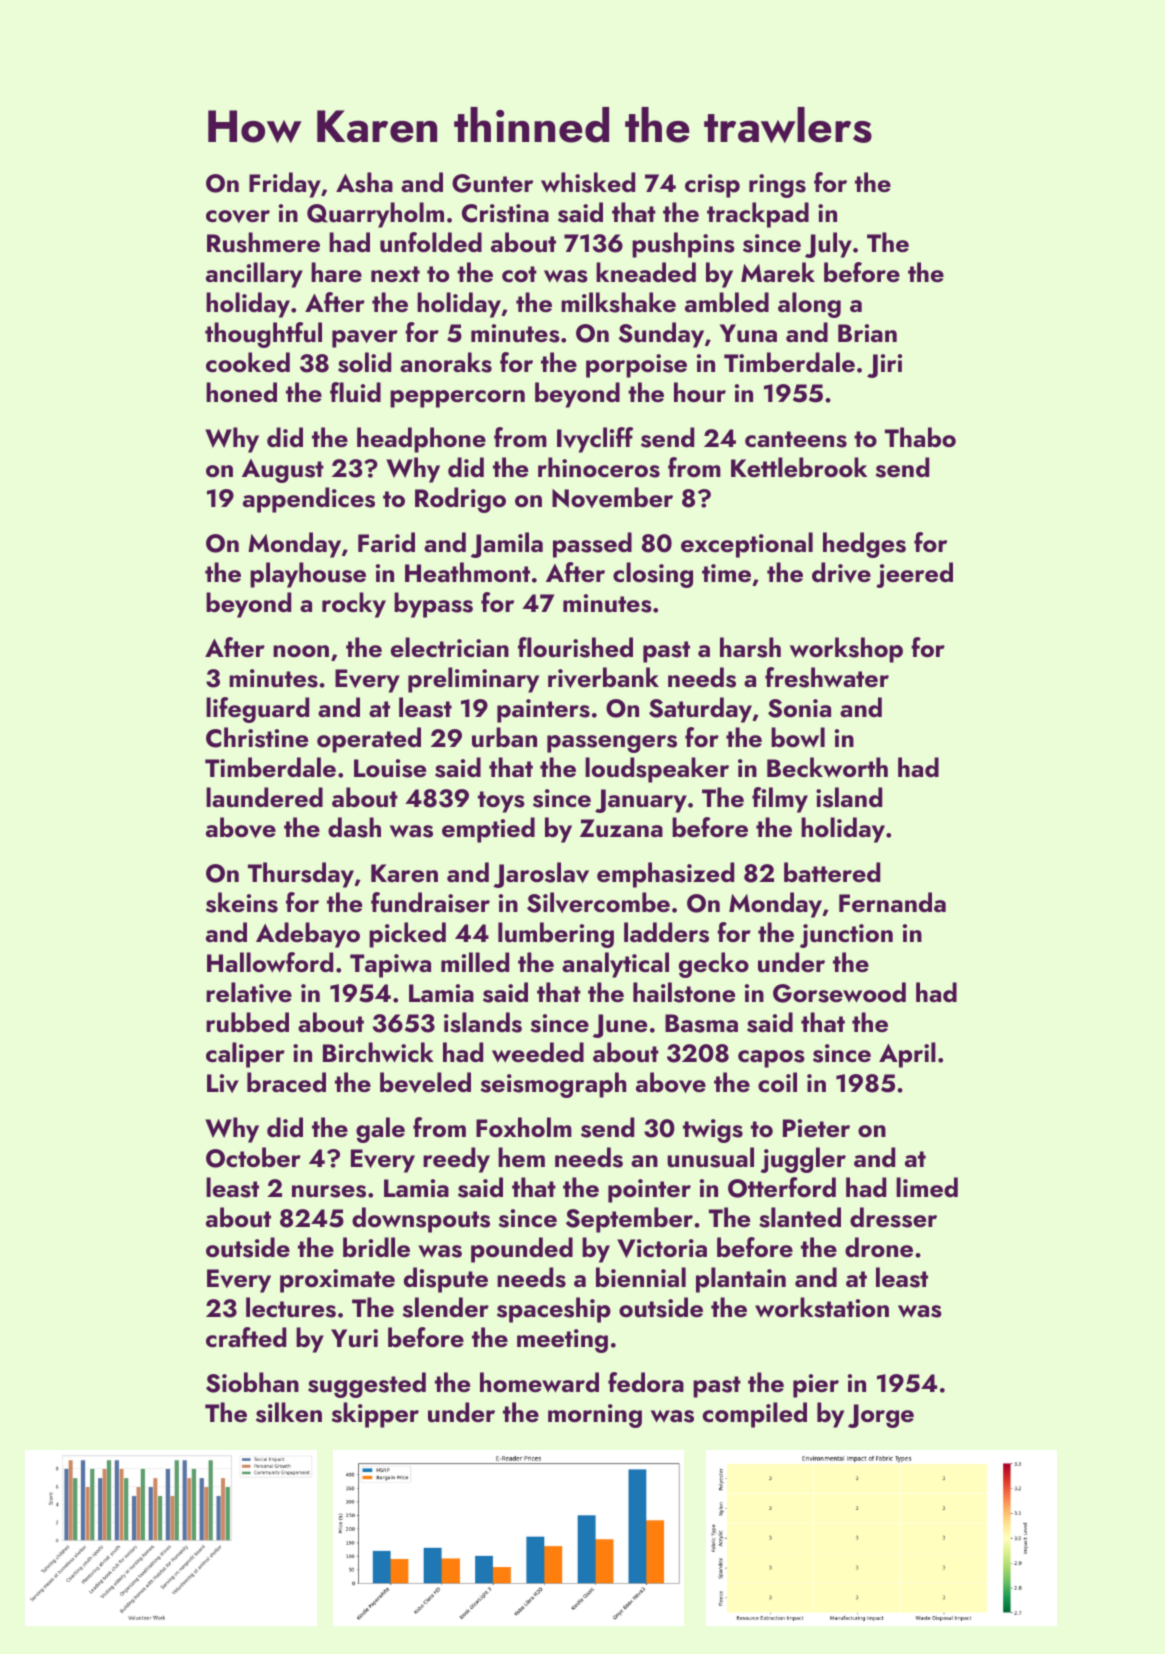 This screenshot has width=1165, height=1654. What do you see at coordinates (588, 182) in the screenshot?
I see `whisked` at bounding box center [588, 182].
